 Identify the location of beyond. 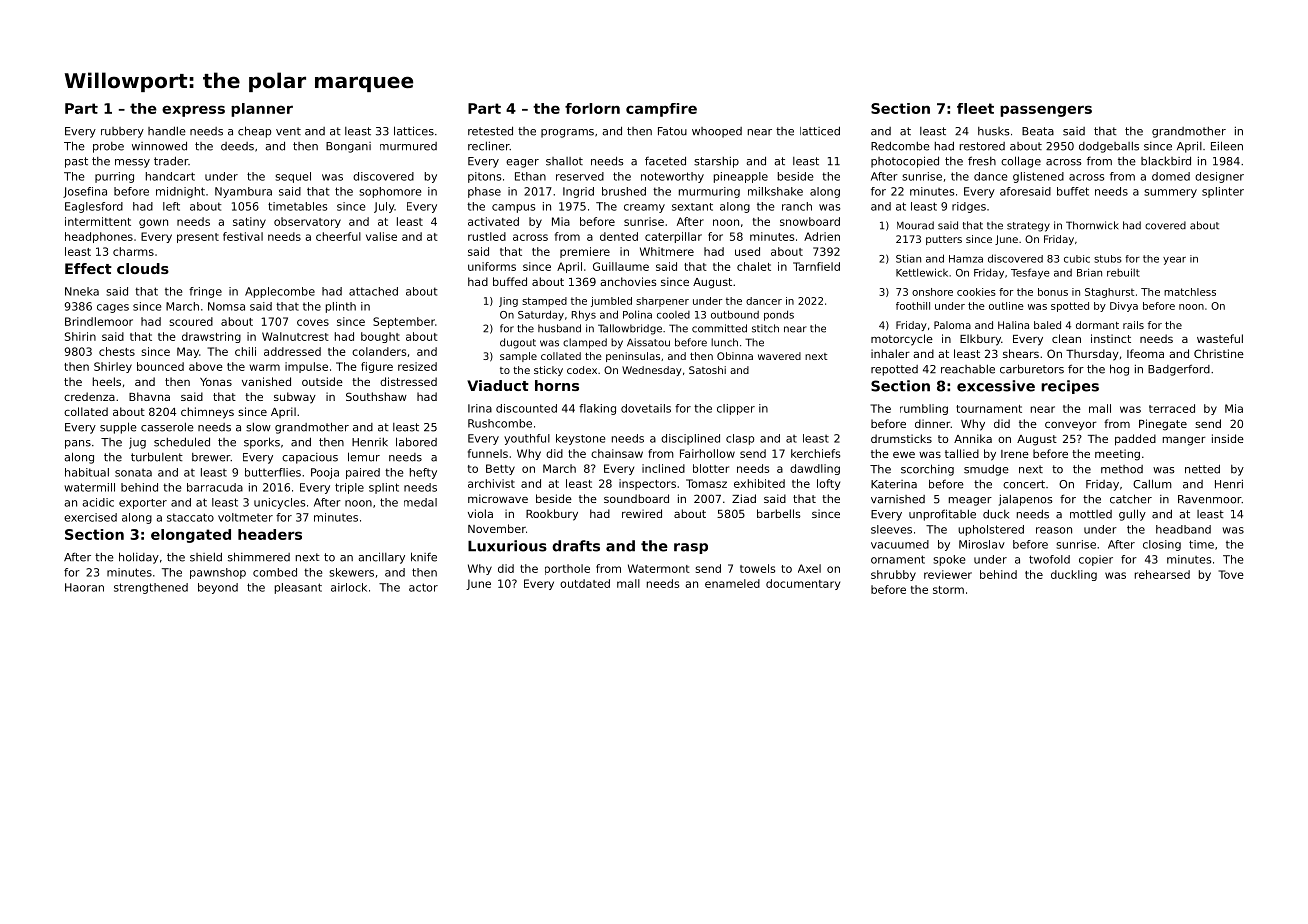
(218, 588).
